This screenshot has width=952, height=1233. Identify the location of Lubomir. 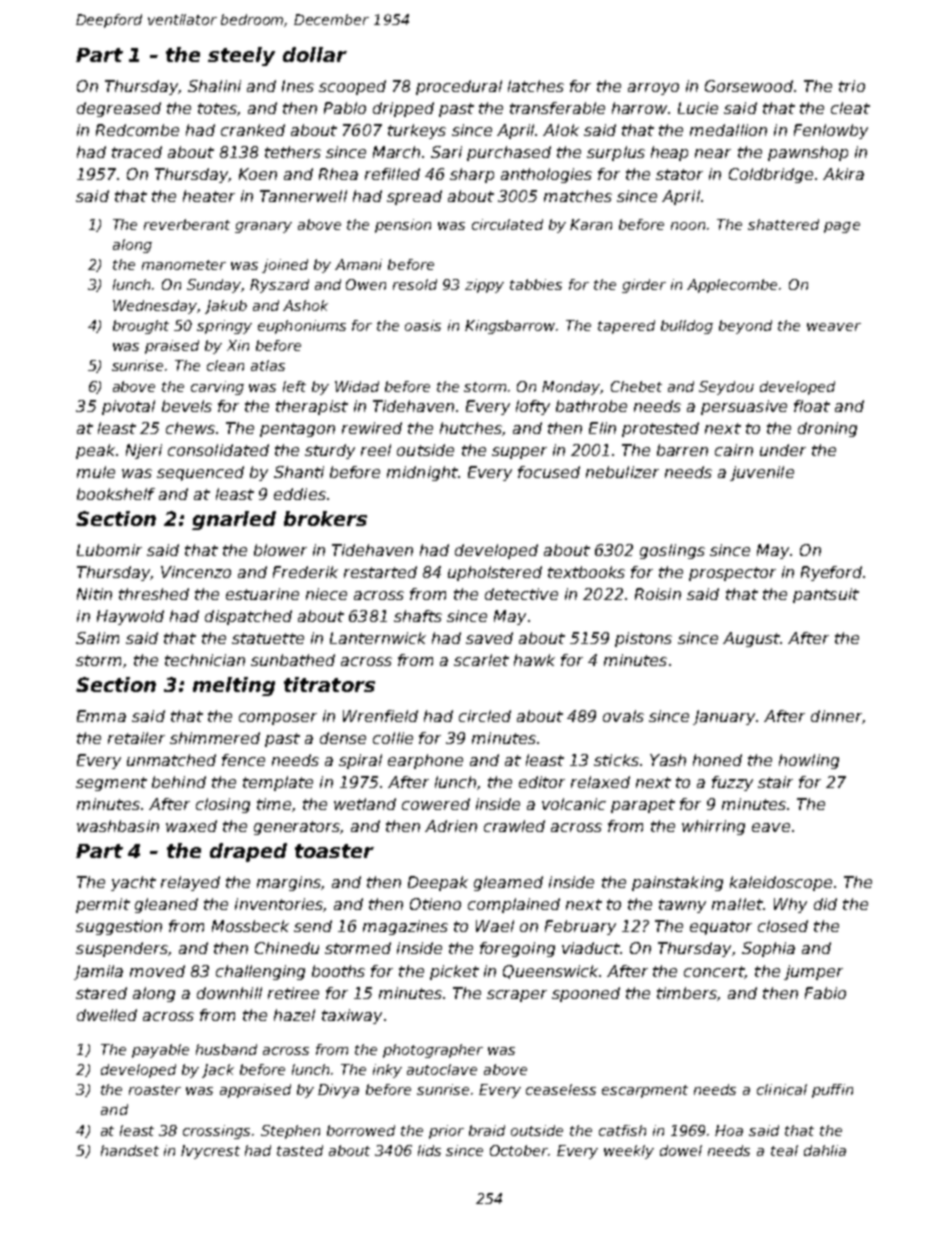
(109, 550).
